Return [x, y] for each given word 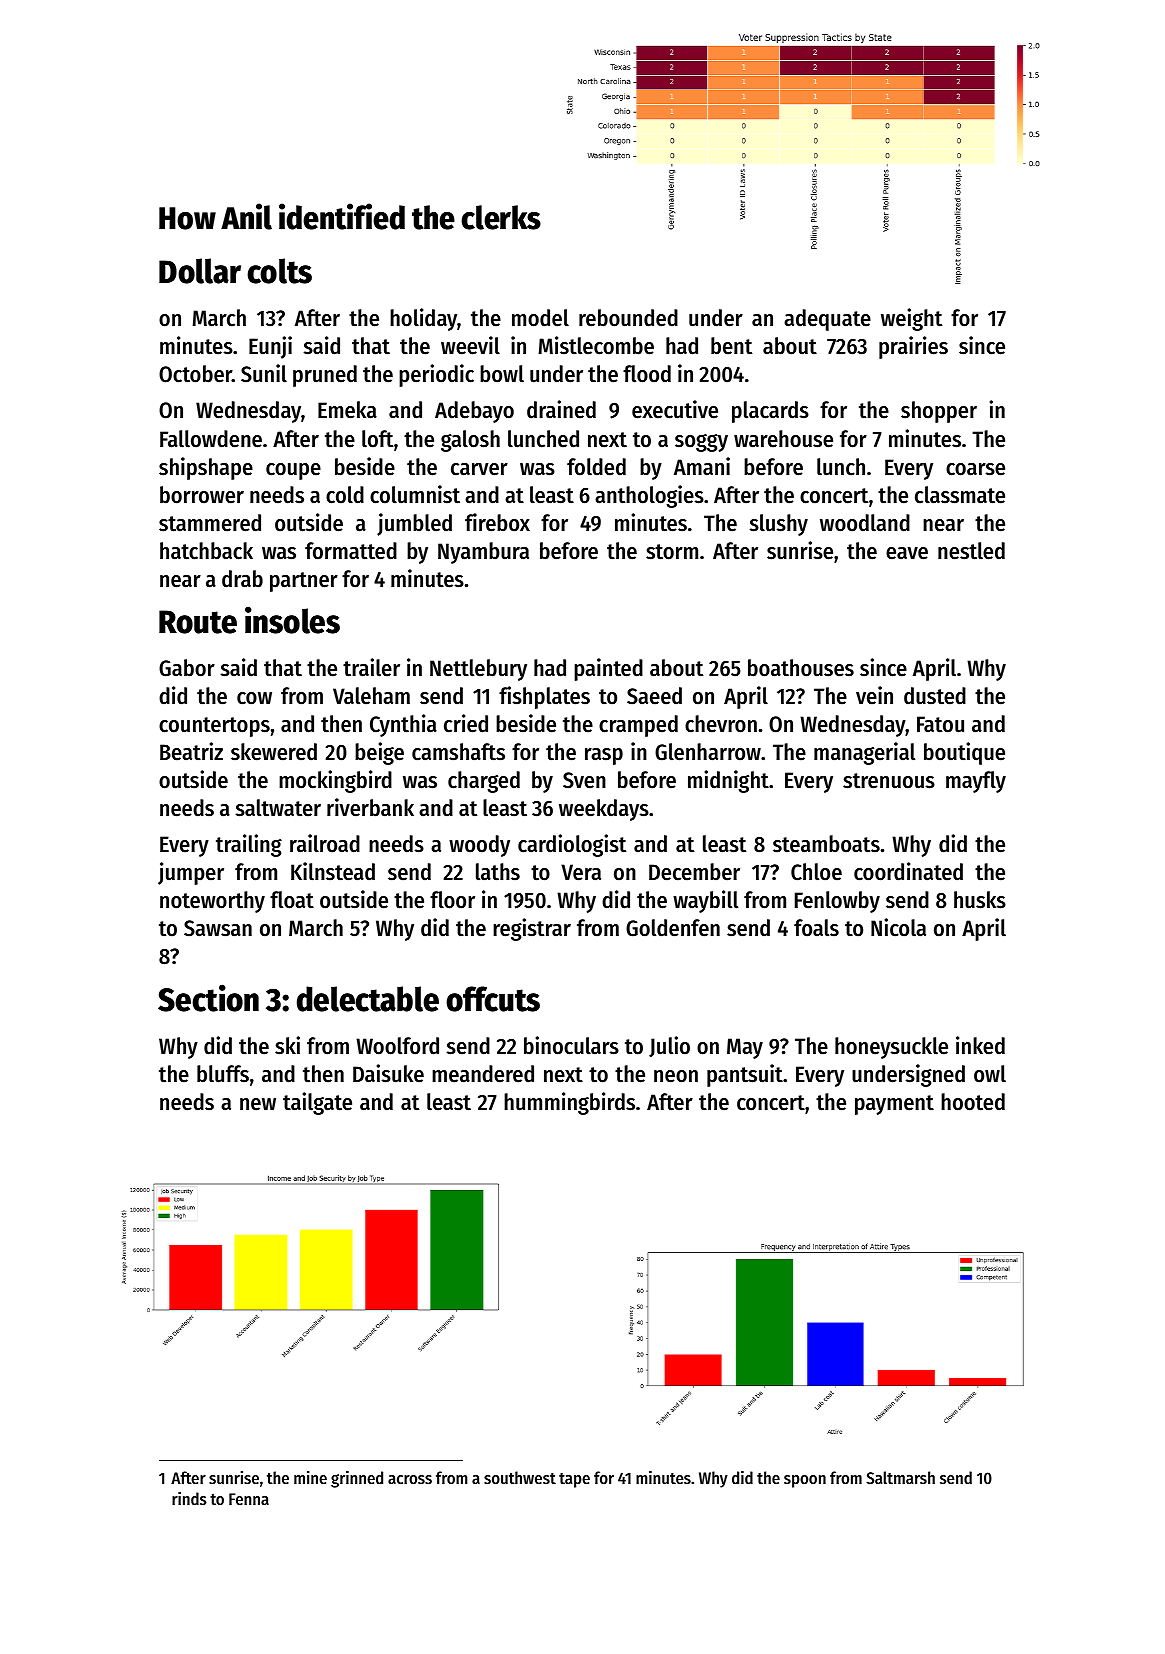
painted [608, 669]
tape [574, 1480]
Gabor [187, 668]
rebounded [628, 318]
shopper [939, 412]
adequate [827, 320]
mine [310, 1477]
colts [279, 271]
